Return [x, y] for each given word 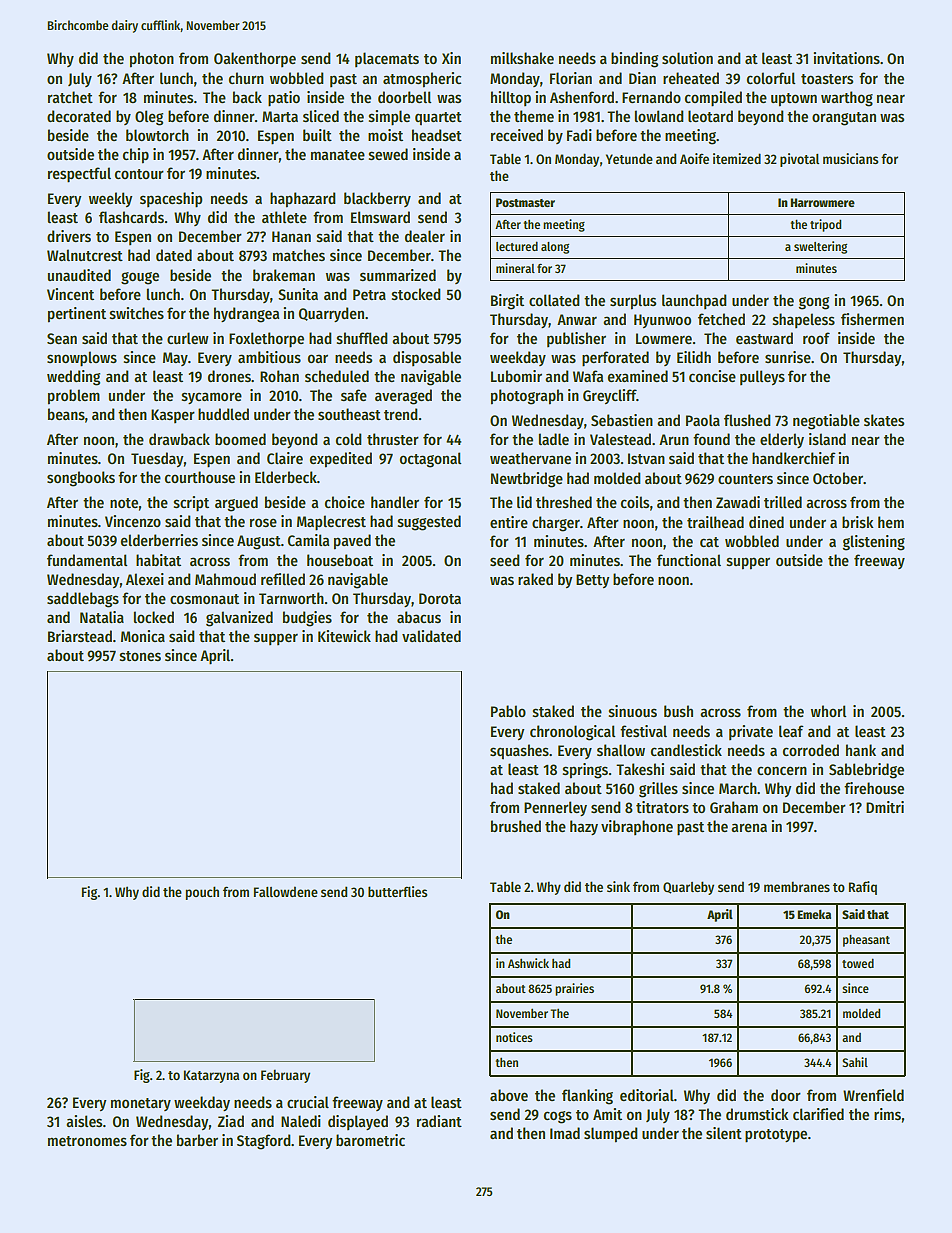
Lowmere [664, 338]
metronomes [87, 1141]
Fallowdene [286, 891]
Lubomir [516, 376]
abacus [419, 617]
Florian [571, 78]
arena [749, 827]
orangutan [844, 119]
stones [140, 656]
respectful [79, 175]
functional [689, 560]
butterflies [397, 891]
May [175, 359]
